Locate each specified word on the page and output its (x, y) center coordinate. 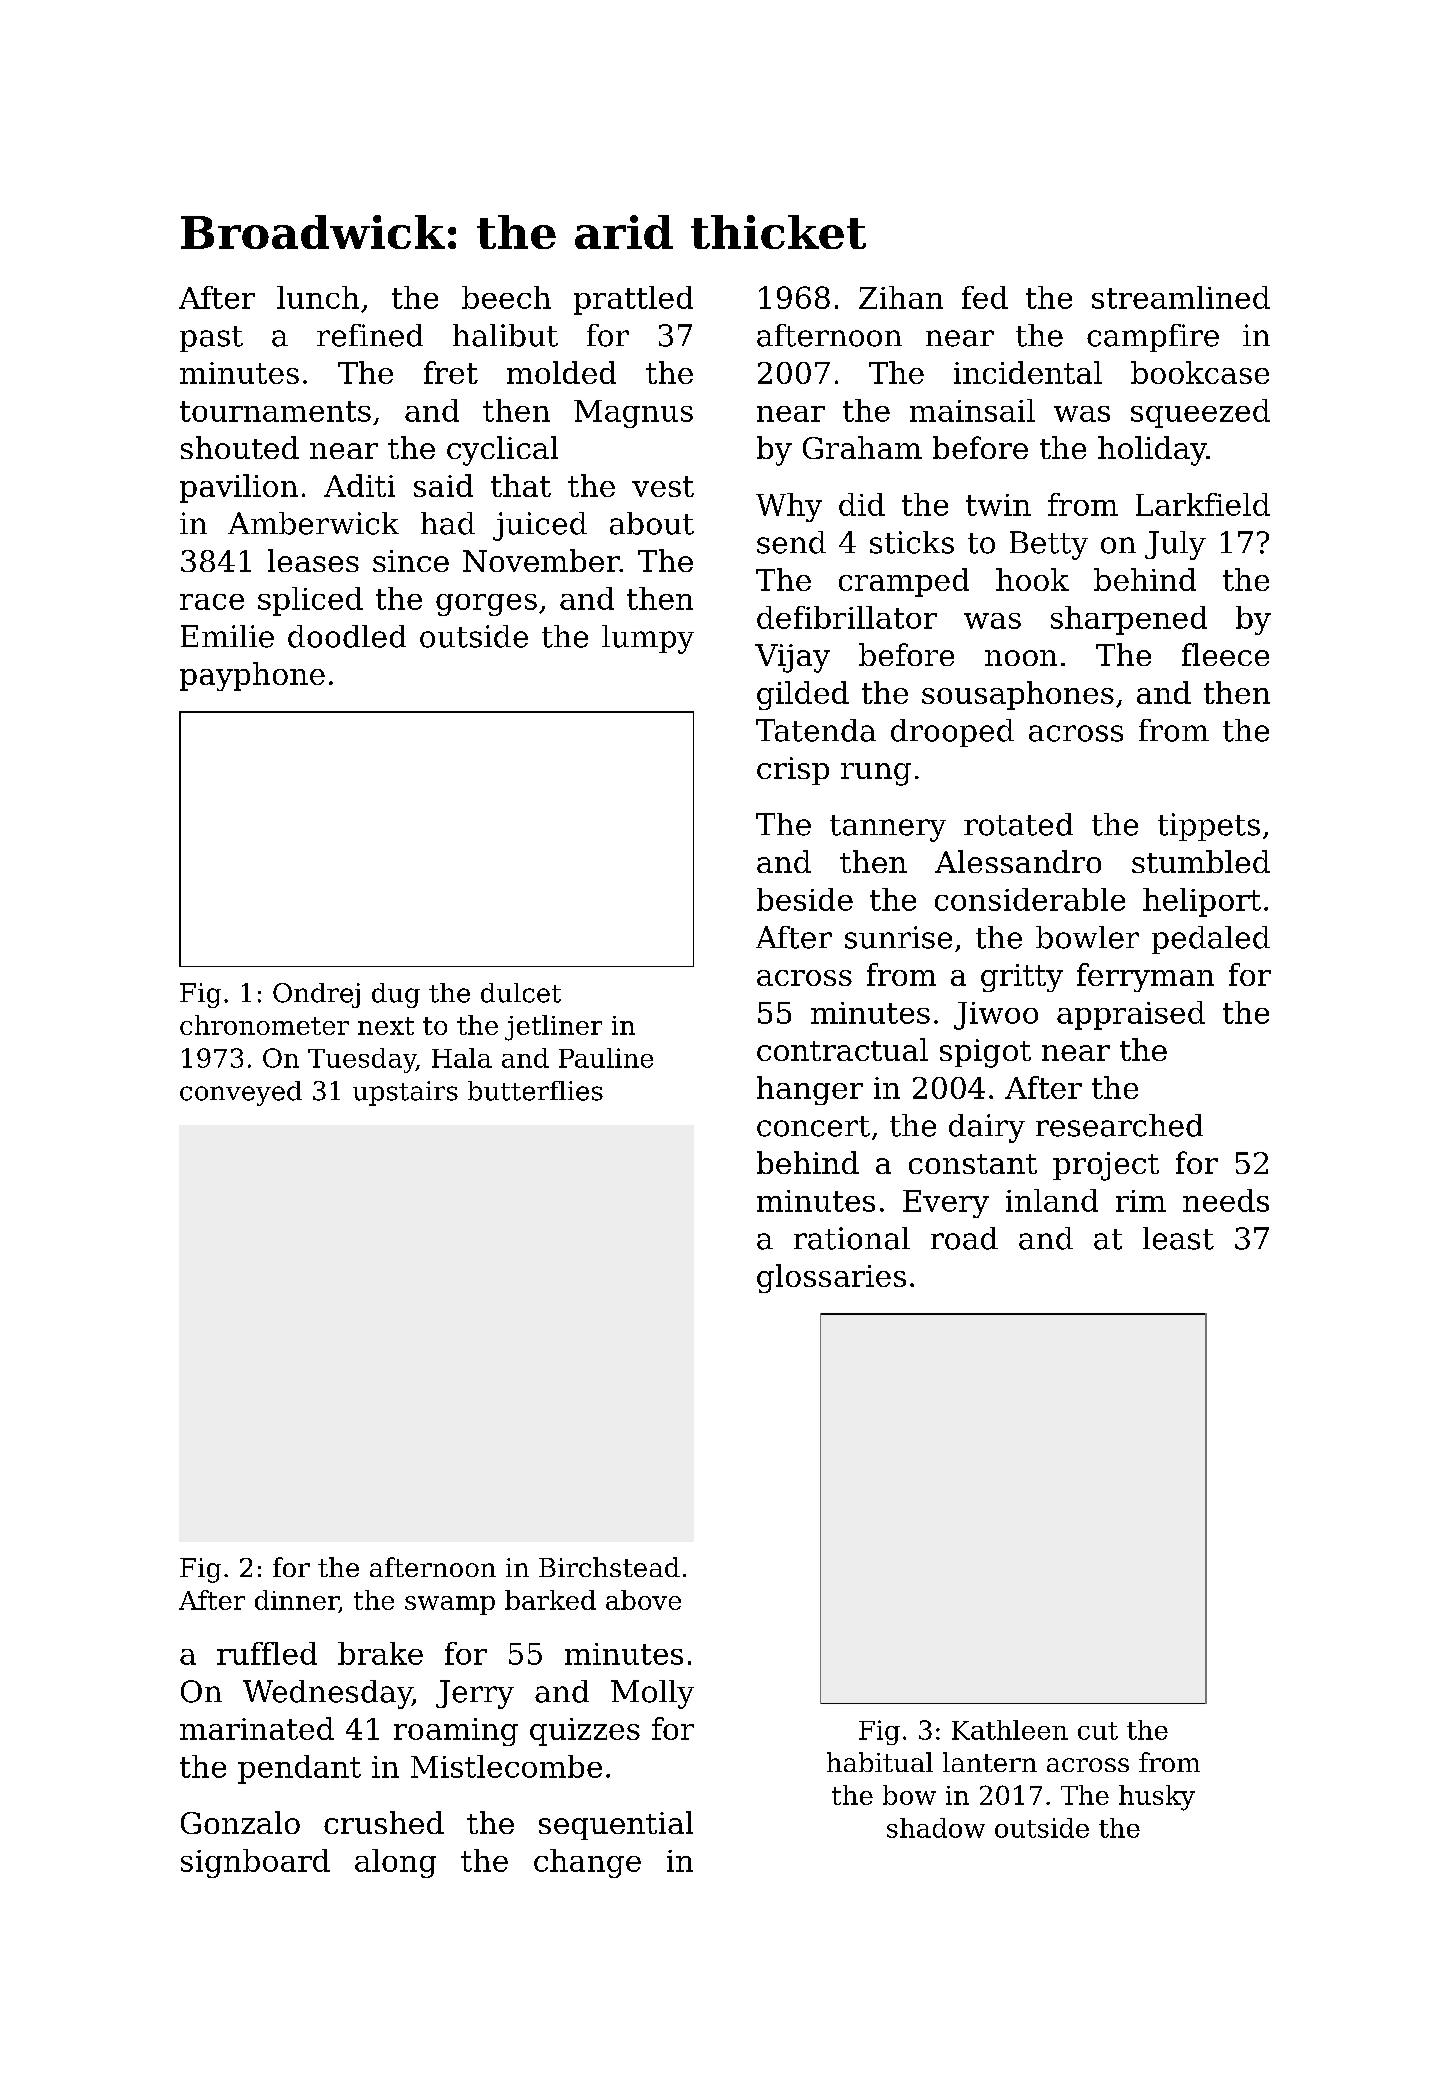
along (395, 1863)
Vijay (792, 658)
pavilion (239, 488)
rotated (1018, 824)
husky (1157, 1798)
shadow (936, 1828)
